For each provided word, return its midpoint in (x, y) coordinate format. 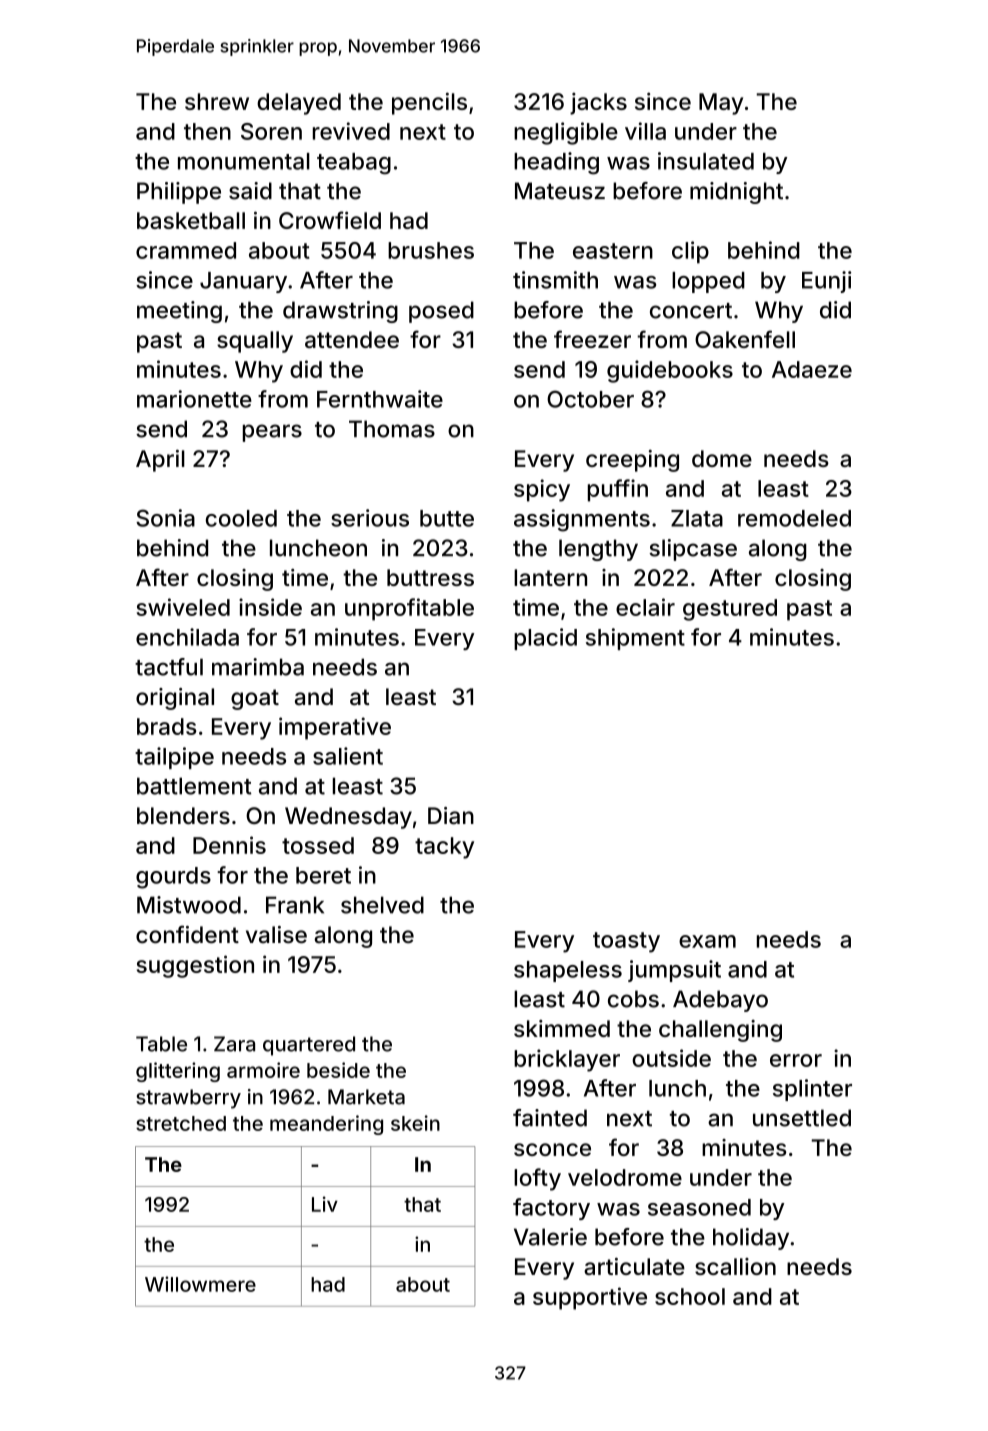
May (721, 104)
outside (671, 1058)
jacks (598, 104)
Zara (234, 1044)
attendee (352, 339)
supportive (590, 1298)
